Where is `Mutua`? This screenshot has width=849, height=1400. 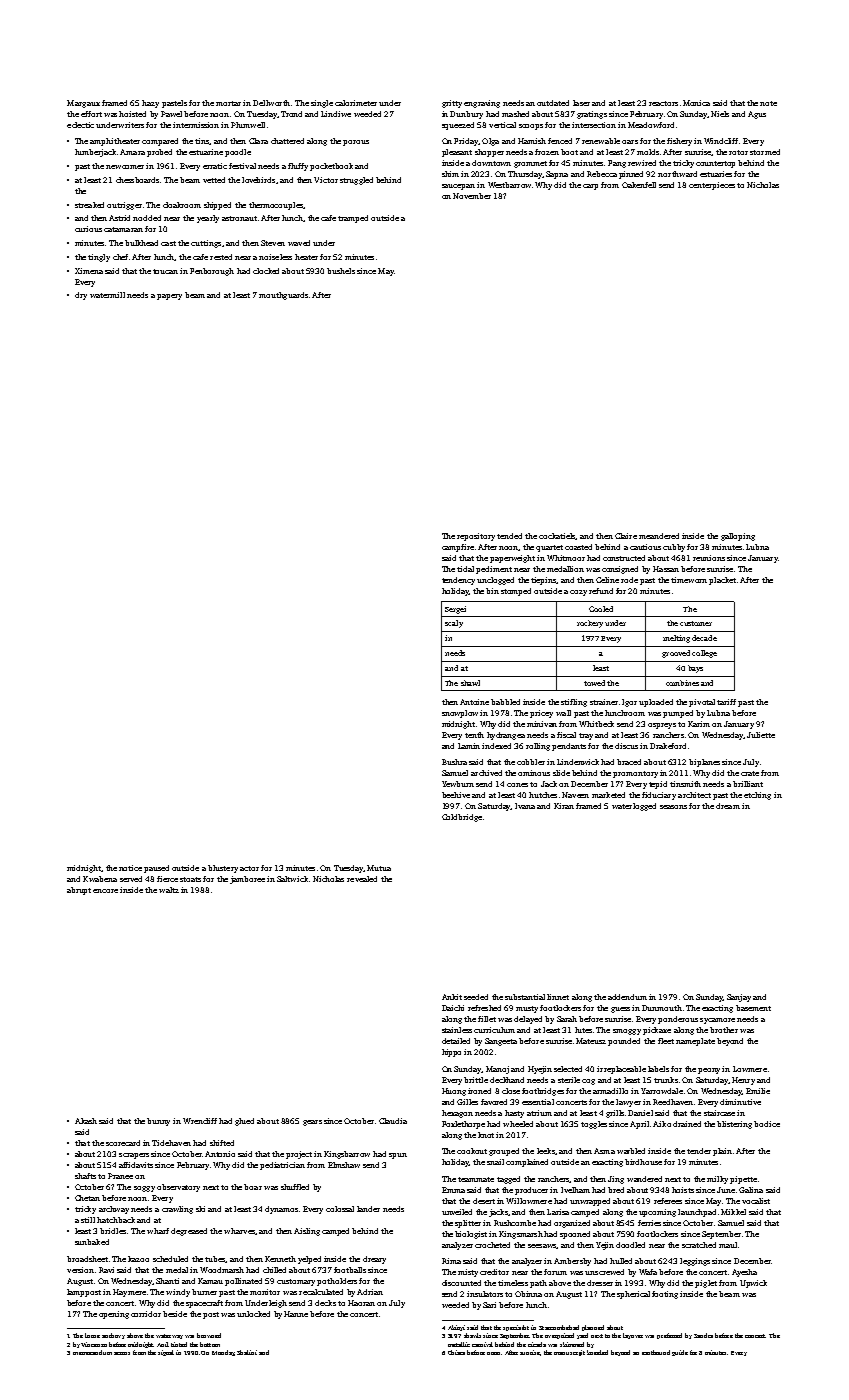 Mutua is located at coordinates (379, 868).
